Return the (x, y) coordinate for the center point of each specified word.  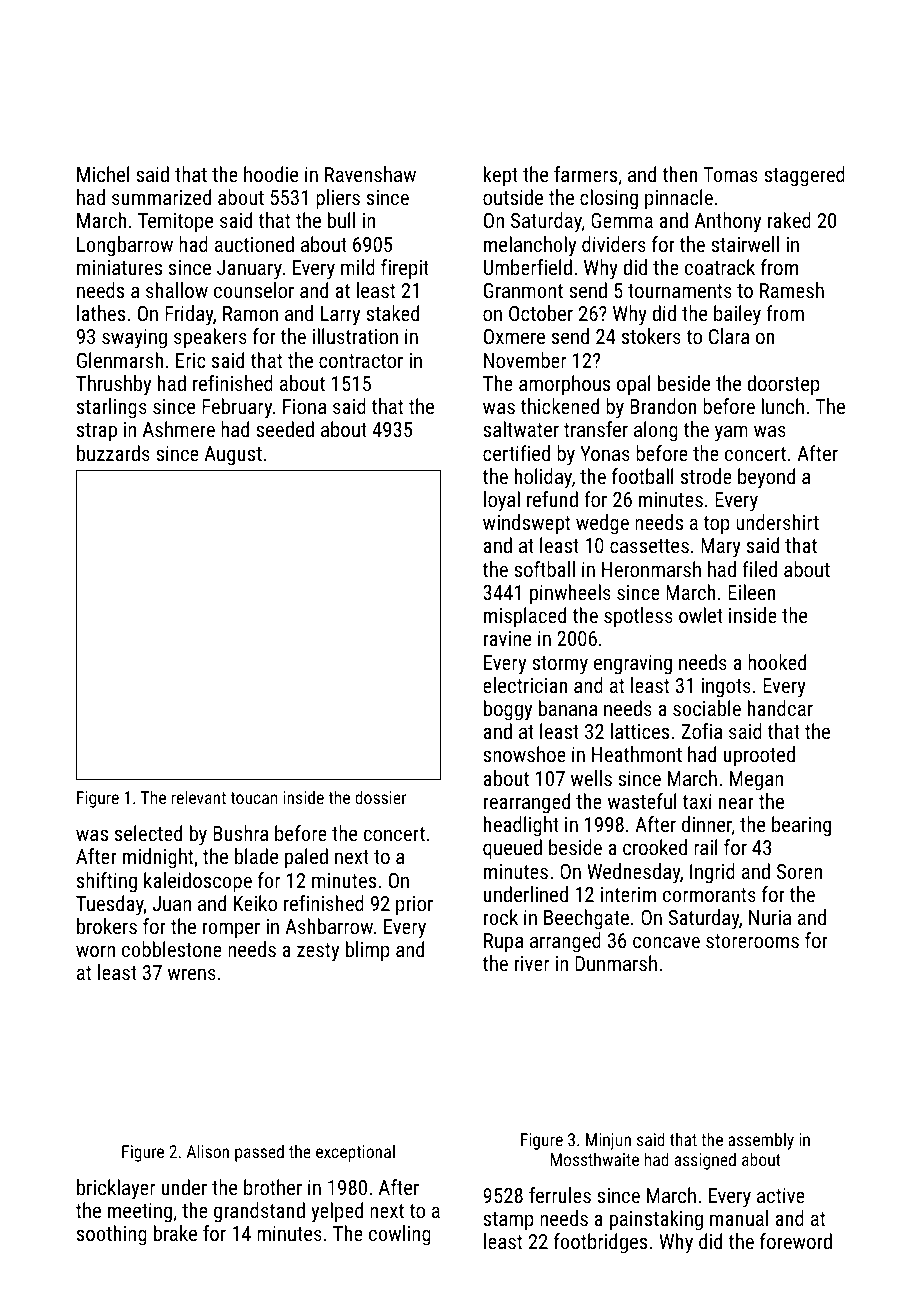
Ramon (250, 313)
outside (513, 197)
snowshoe (524, 754)
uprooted (759, 756)
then (680, 174)
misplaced (525, 617)
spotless (638, 617)
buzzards (113, 453)
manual (739, 1218)
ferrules (560, 1195)
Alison (208, 1151)
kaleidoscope (198, 882)
